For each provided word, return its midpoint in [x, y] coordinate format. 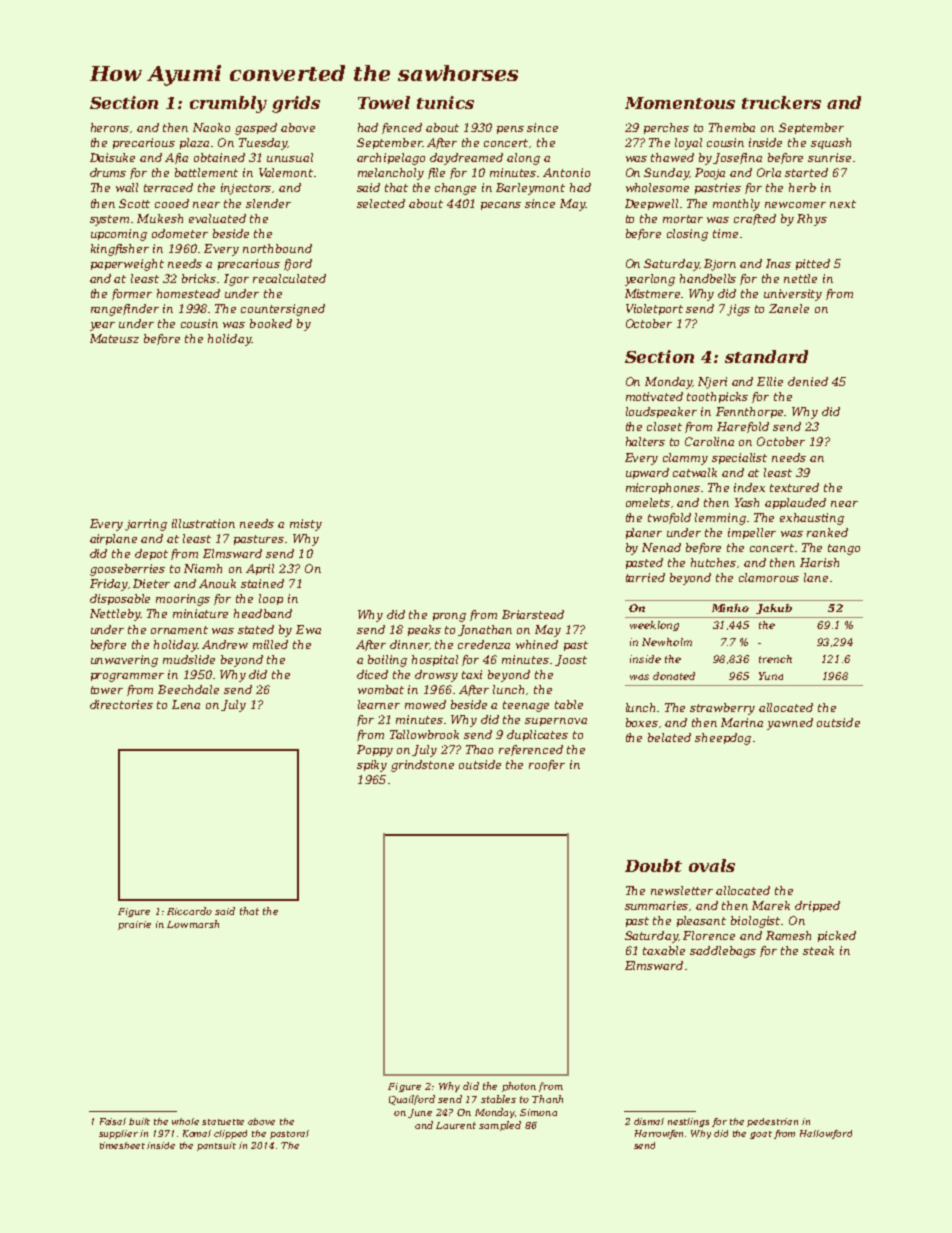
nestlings [688, 1122]
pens [510, 130]
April [260, 569]
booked [271, 323]
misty [306, 525]
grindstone [422, 766]
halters [645, 441]
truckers [781, 102]
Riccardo [189, 911]
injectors [246, 189]
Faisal [113, 1121]
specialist [739, 458]
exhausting [812, 519]
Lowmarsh [193, 924]
